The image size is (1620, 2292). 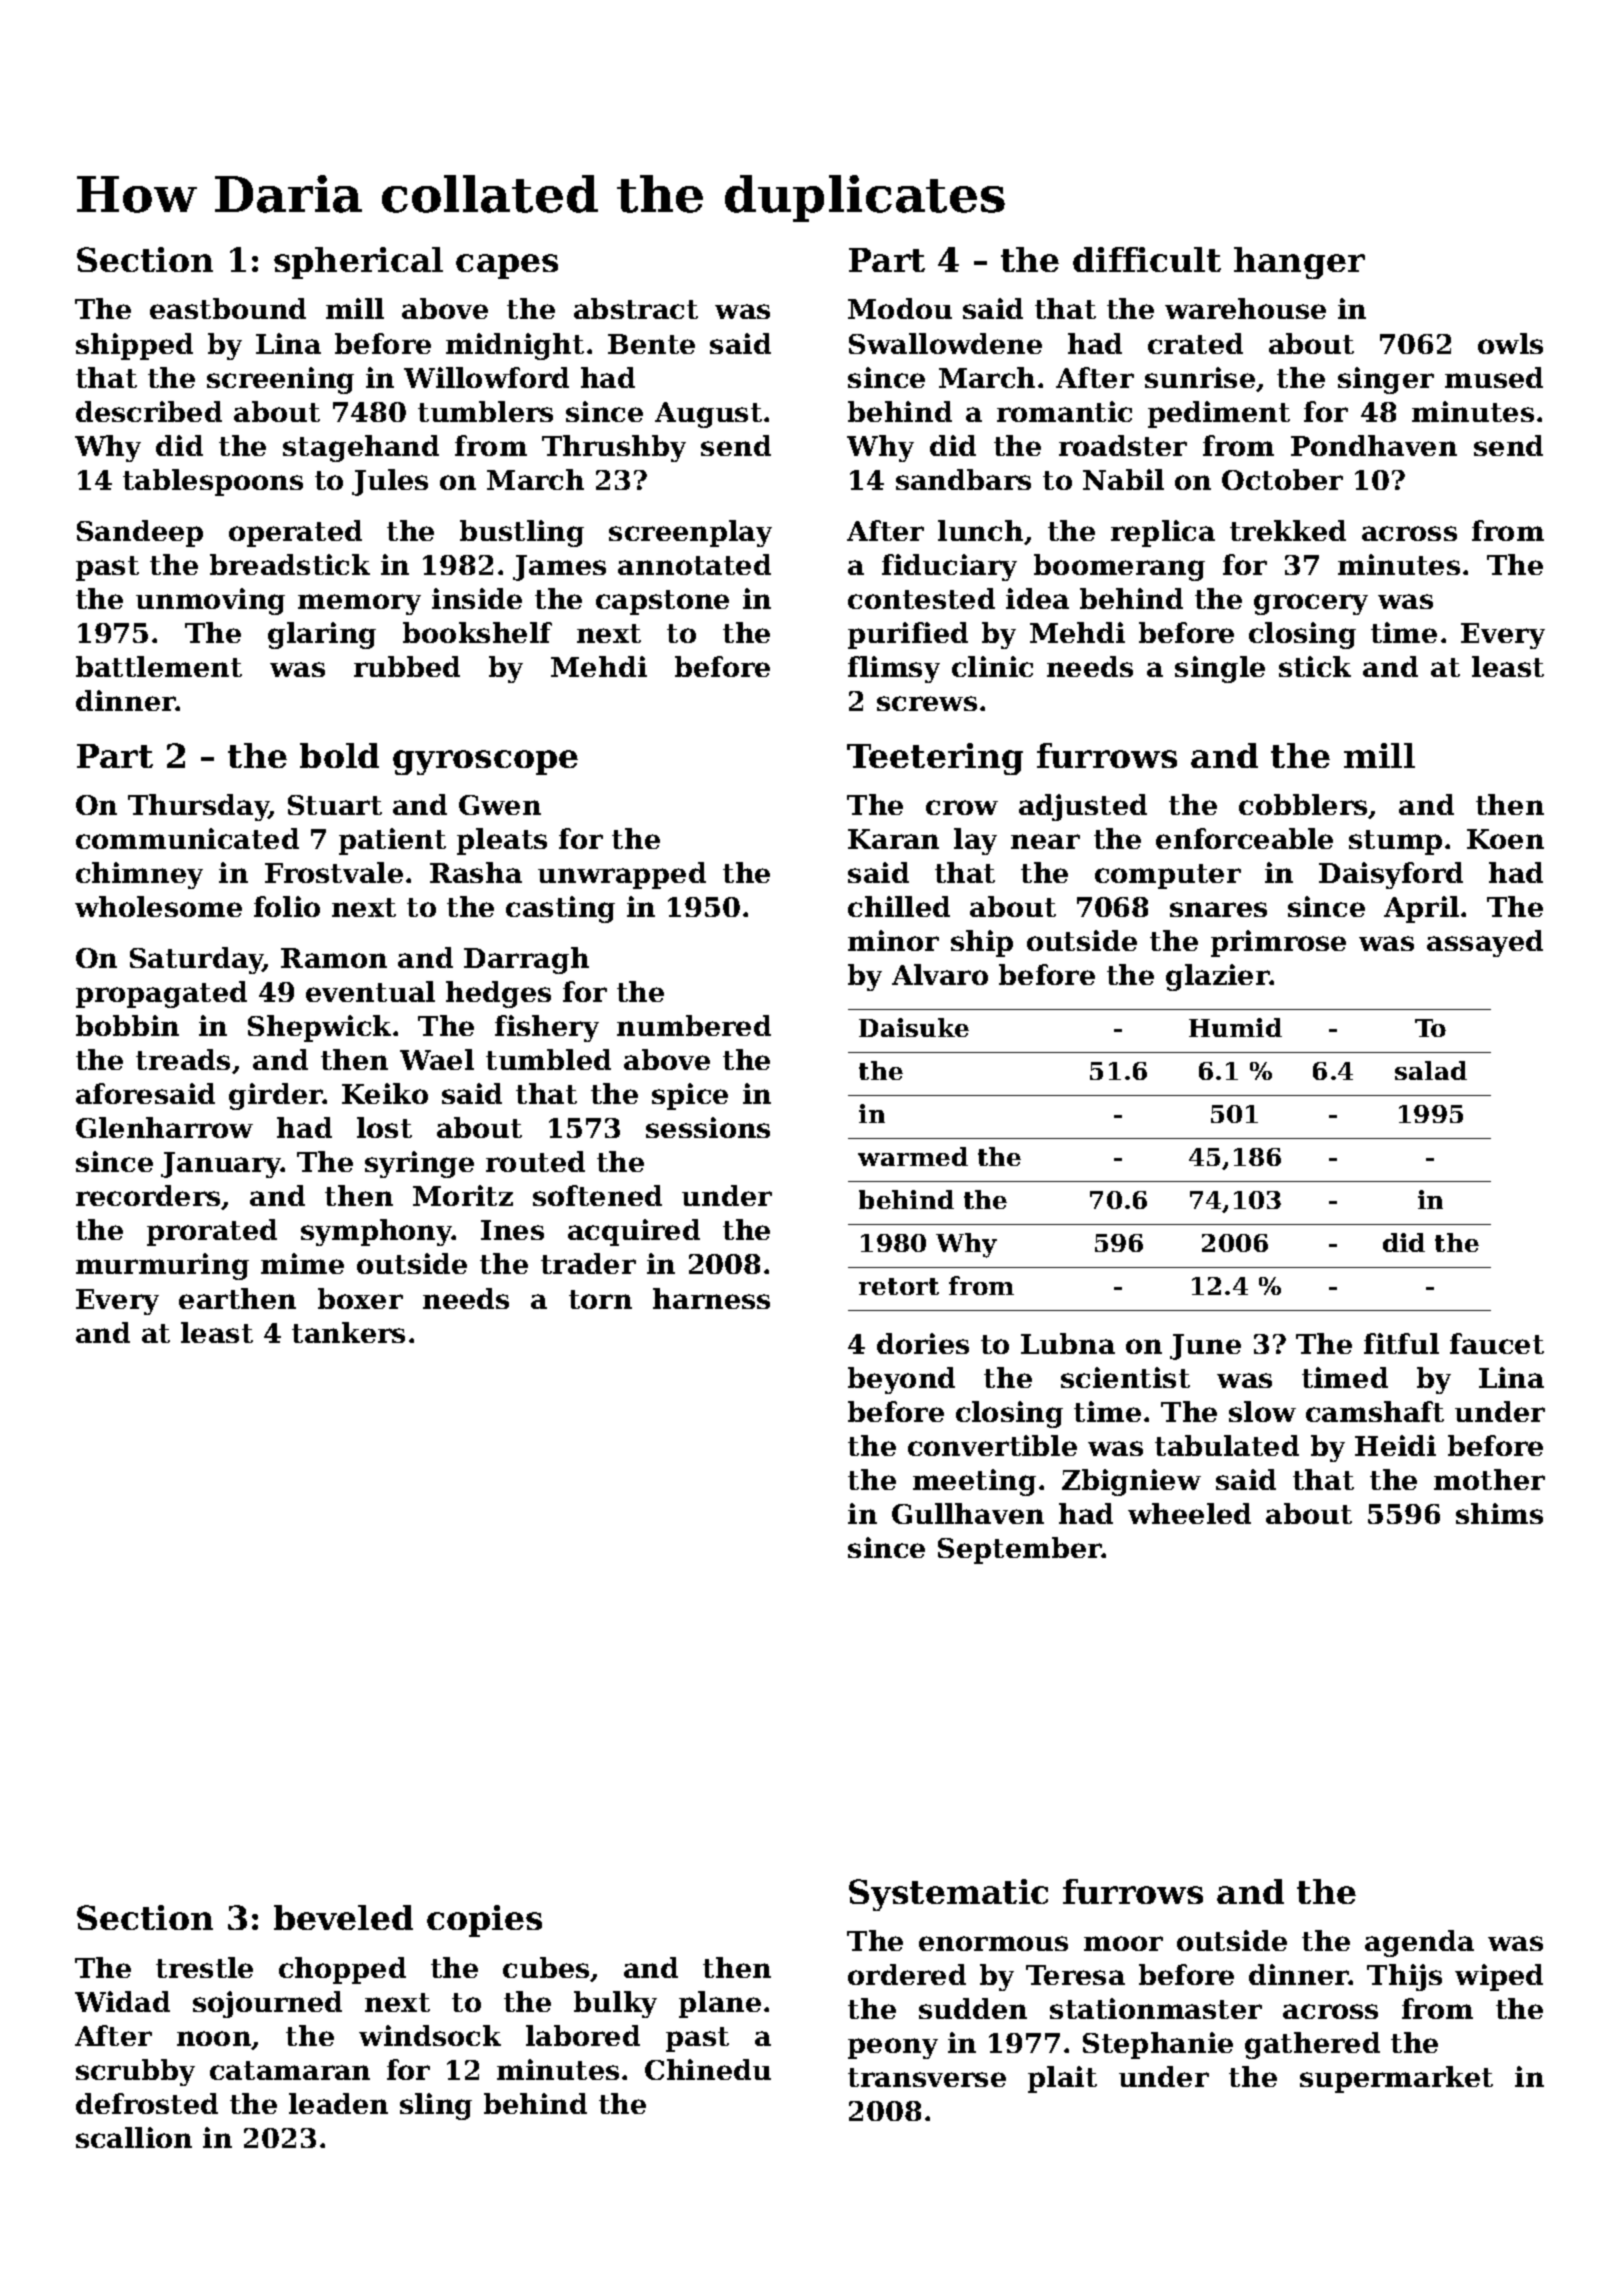 I want to click on eastbound, so click(x=228, y=308).
